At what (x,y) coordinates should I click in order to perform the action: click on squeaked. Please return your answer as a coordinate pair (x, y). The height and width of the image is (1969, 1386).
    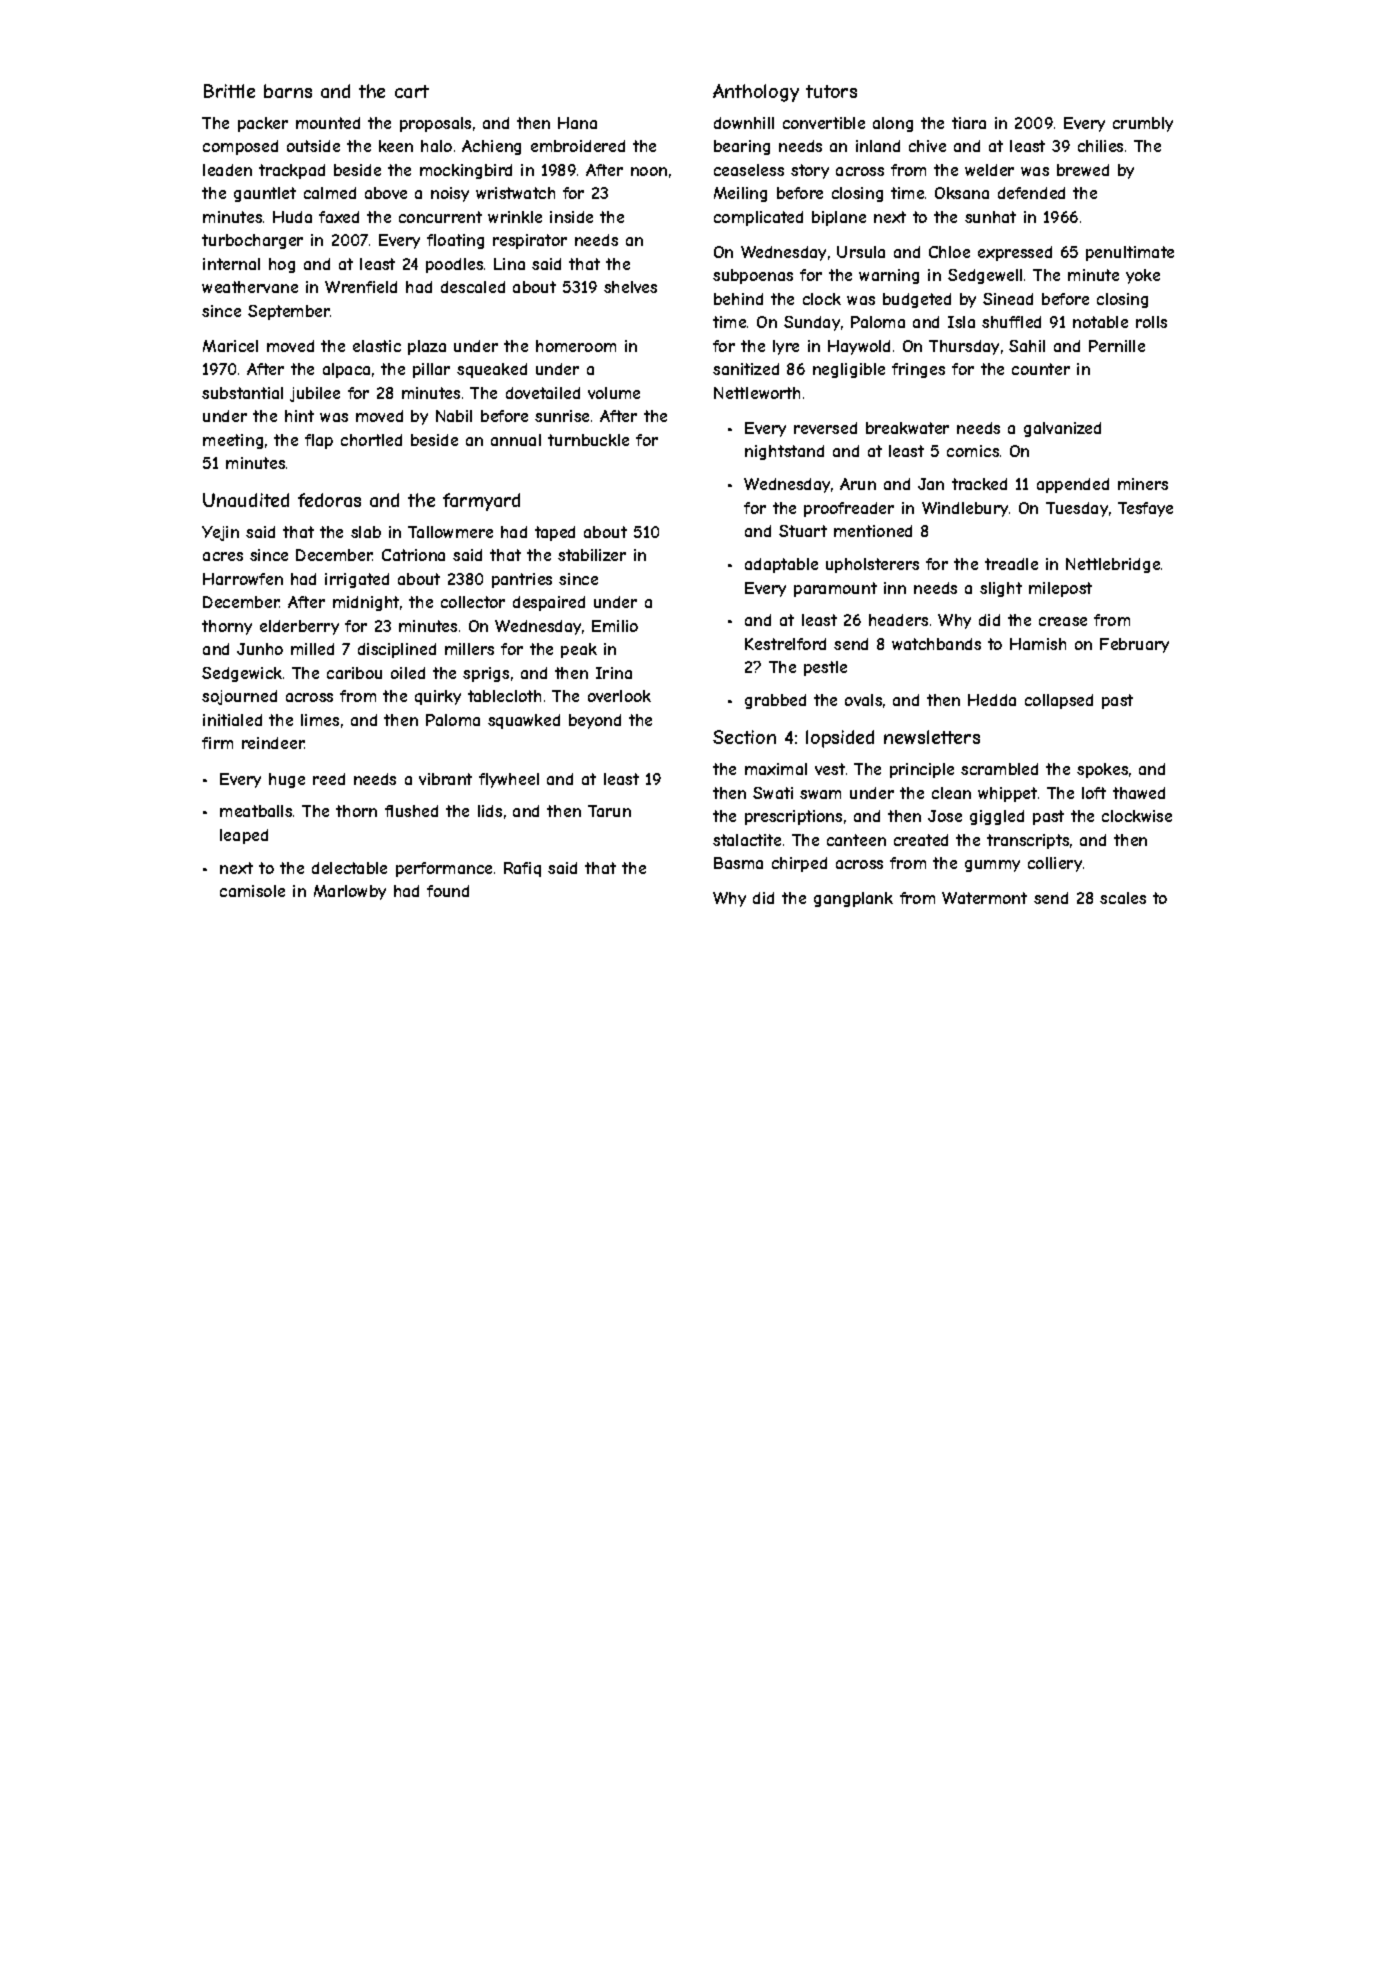
    Looking at the image, I should click on (492, 370).
